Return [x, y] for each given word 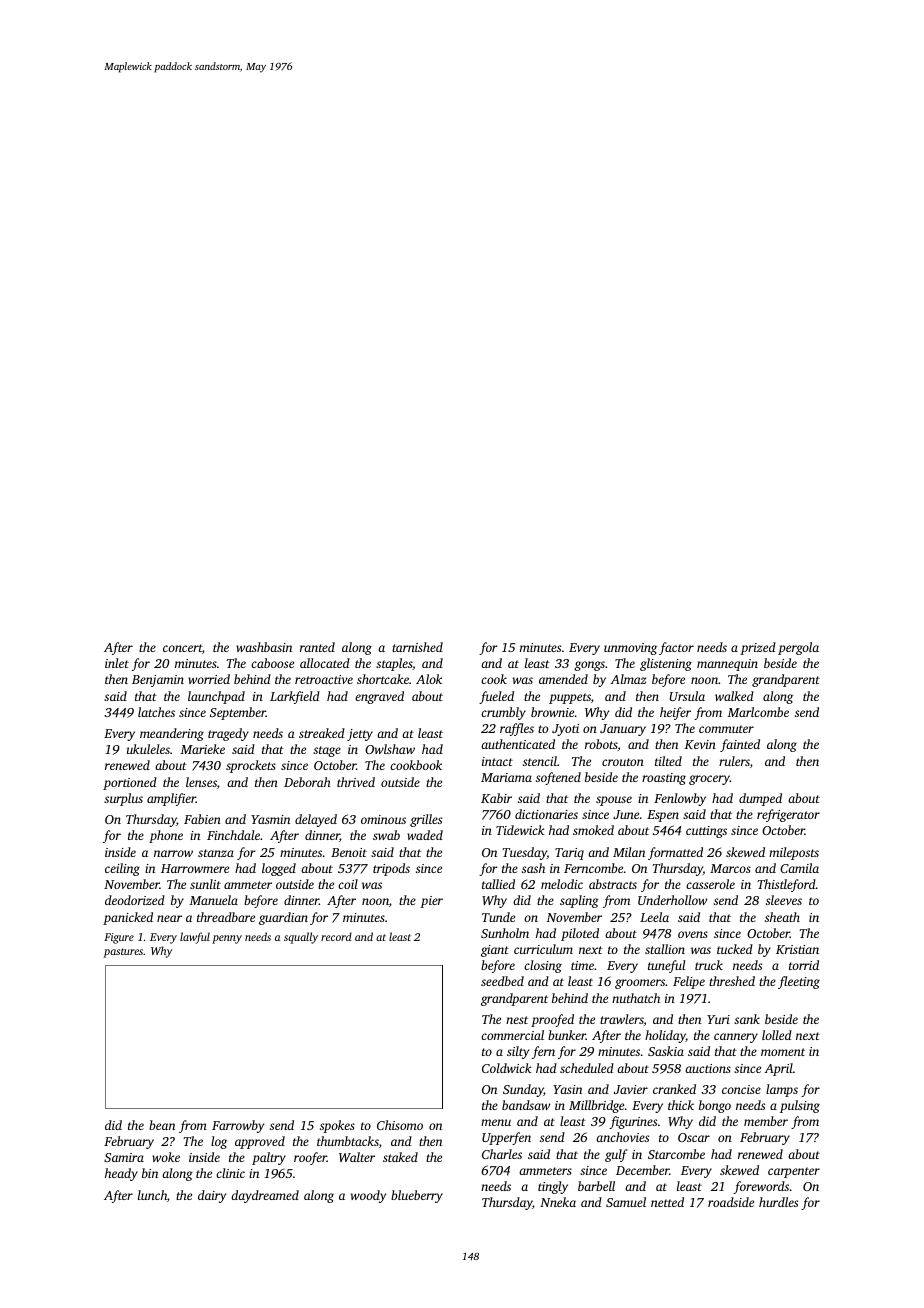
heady [121, 1174]
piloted [580, 934]
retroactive [324, 679]
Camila [799, 868]
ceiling [122, 869]
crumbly [503, 713]
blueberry [417, 1196]
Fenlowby [680, 799]
